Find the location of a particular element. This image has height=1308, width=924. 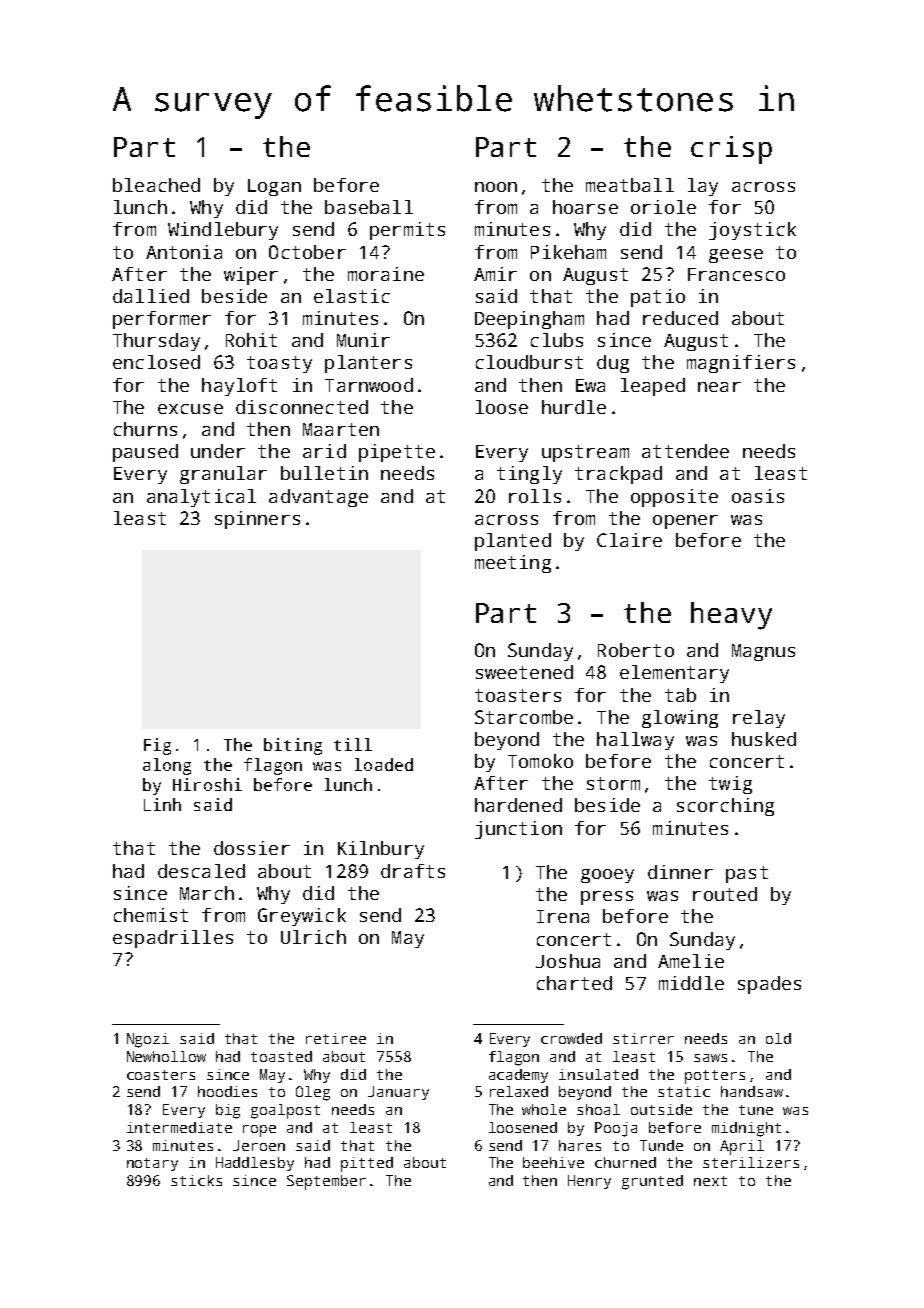

relaxed is located at coordinates (519, 1091).
